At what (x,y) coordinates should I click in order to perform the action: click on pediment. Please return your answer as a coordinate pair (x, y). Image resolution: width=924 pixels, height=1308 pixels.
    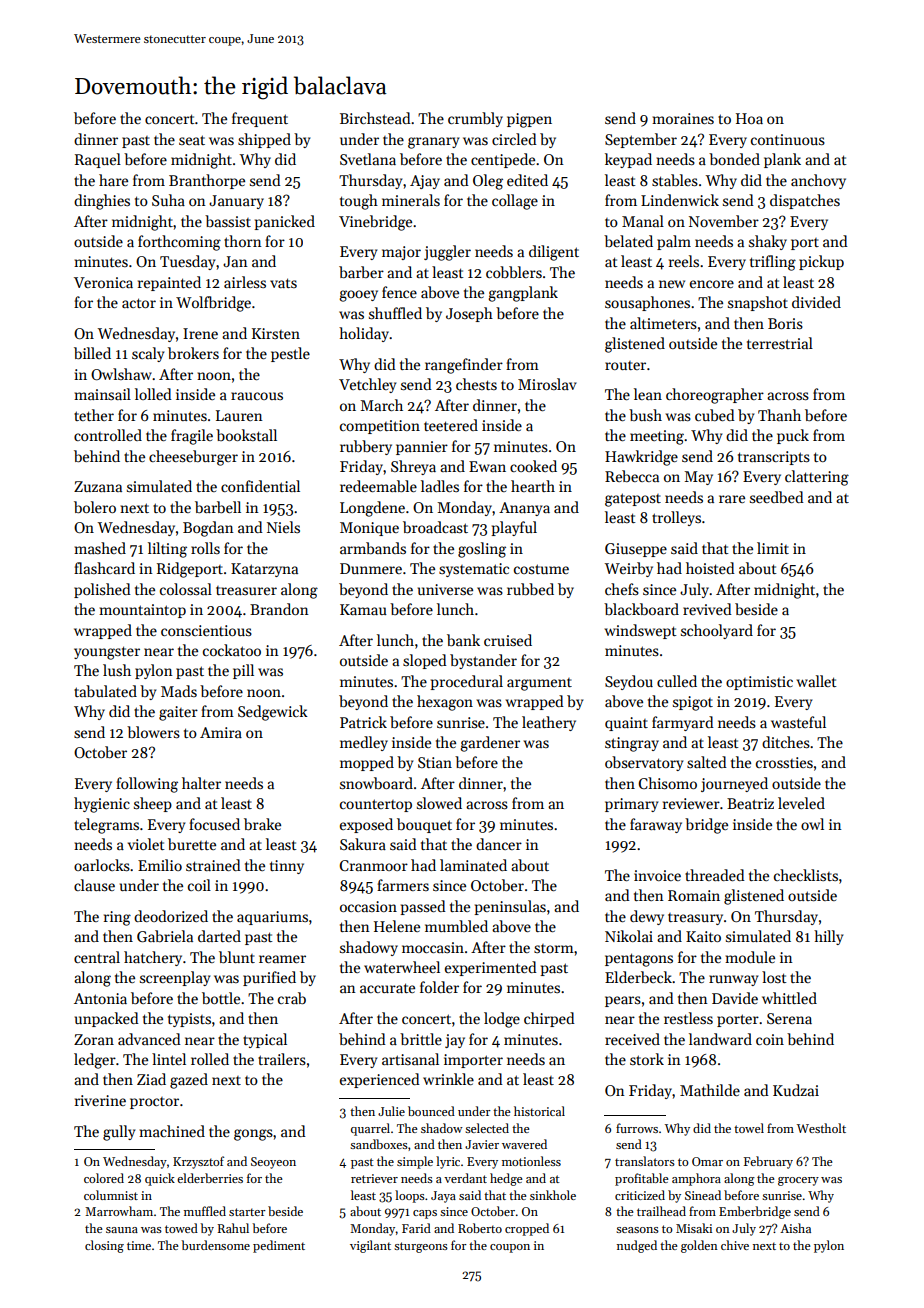
    Looking at the image, I should click on (279, 1246).
